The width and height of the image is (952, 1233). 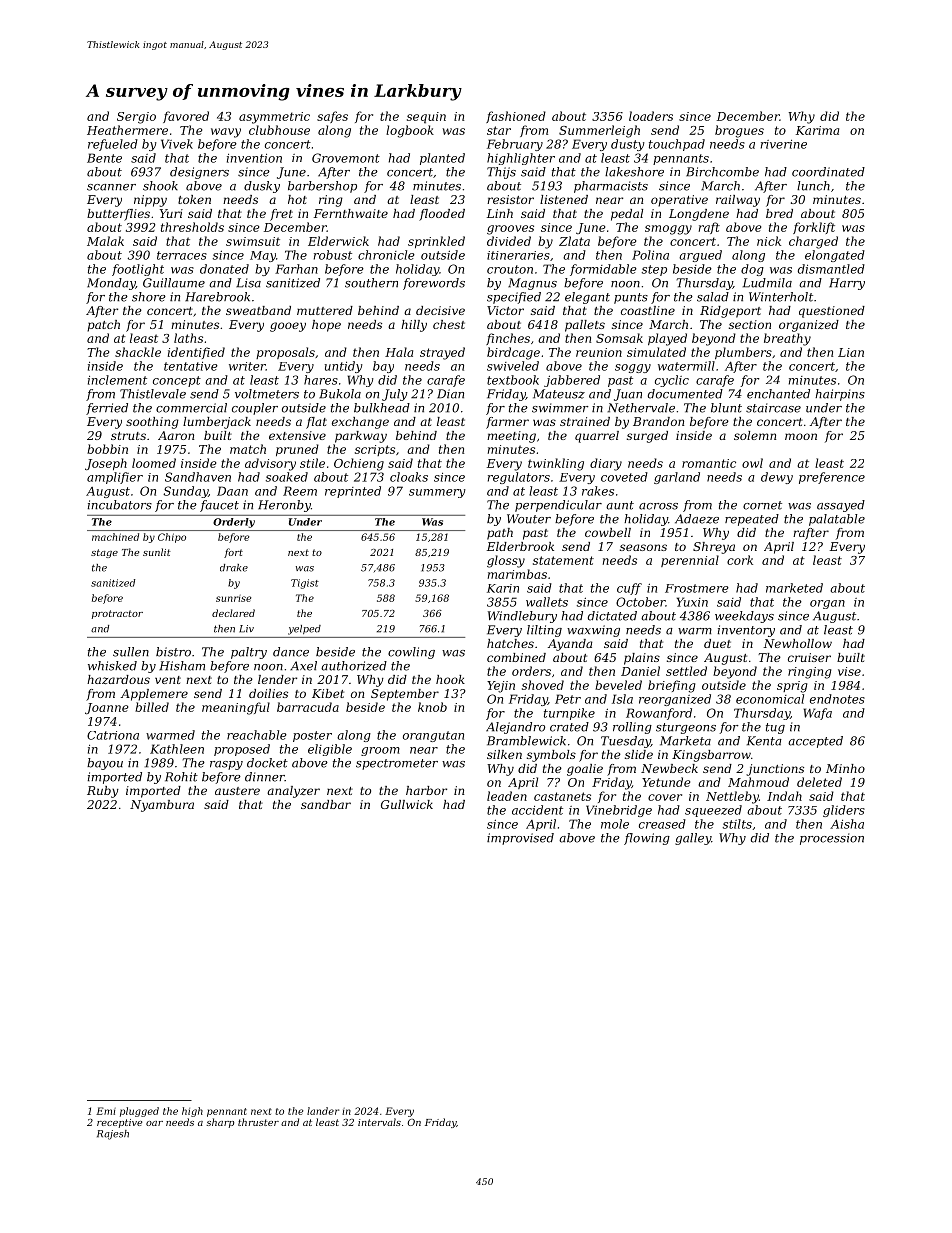 What do you see at coordinates (224, 269) in the image?
I see `donated` at bounding box center [224, 269].
